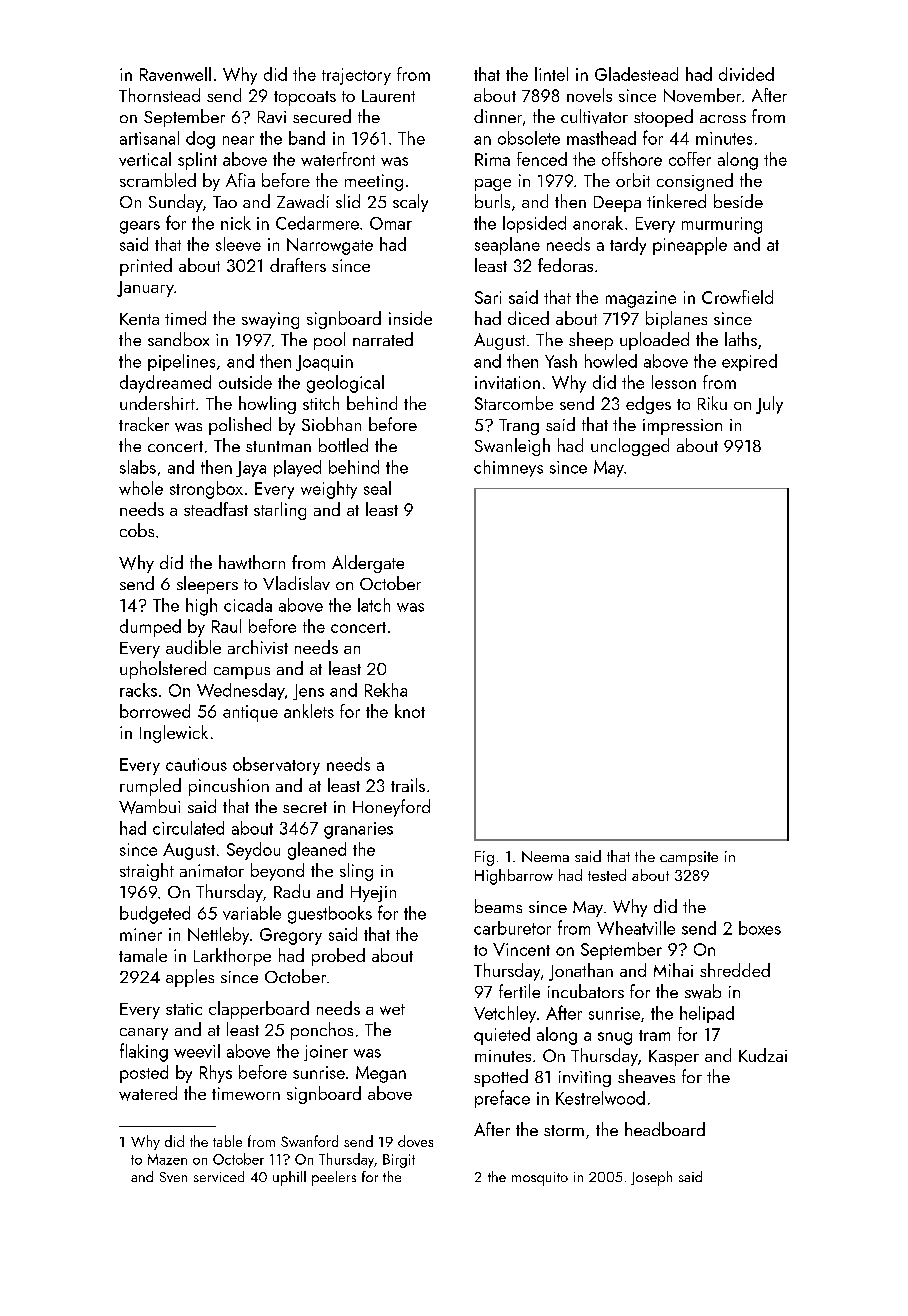 The image size is (908, 1316). Describe the element at coordinates (145, 159) in the screenshot. I see `vertical` at that location.
